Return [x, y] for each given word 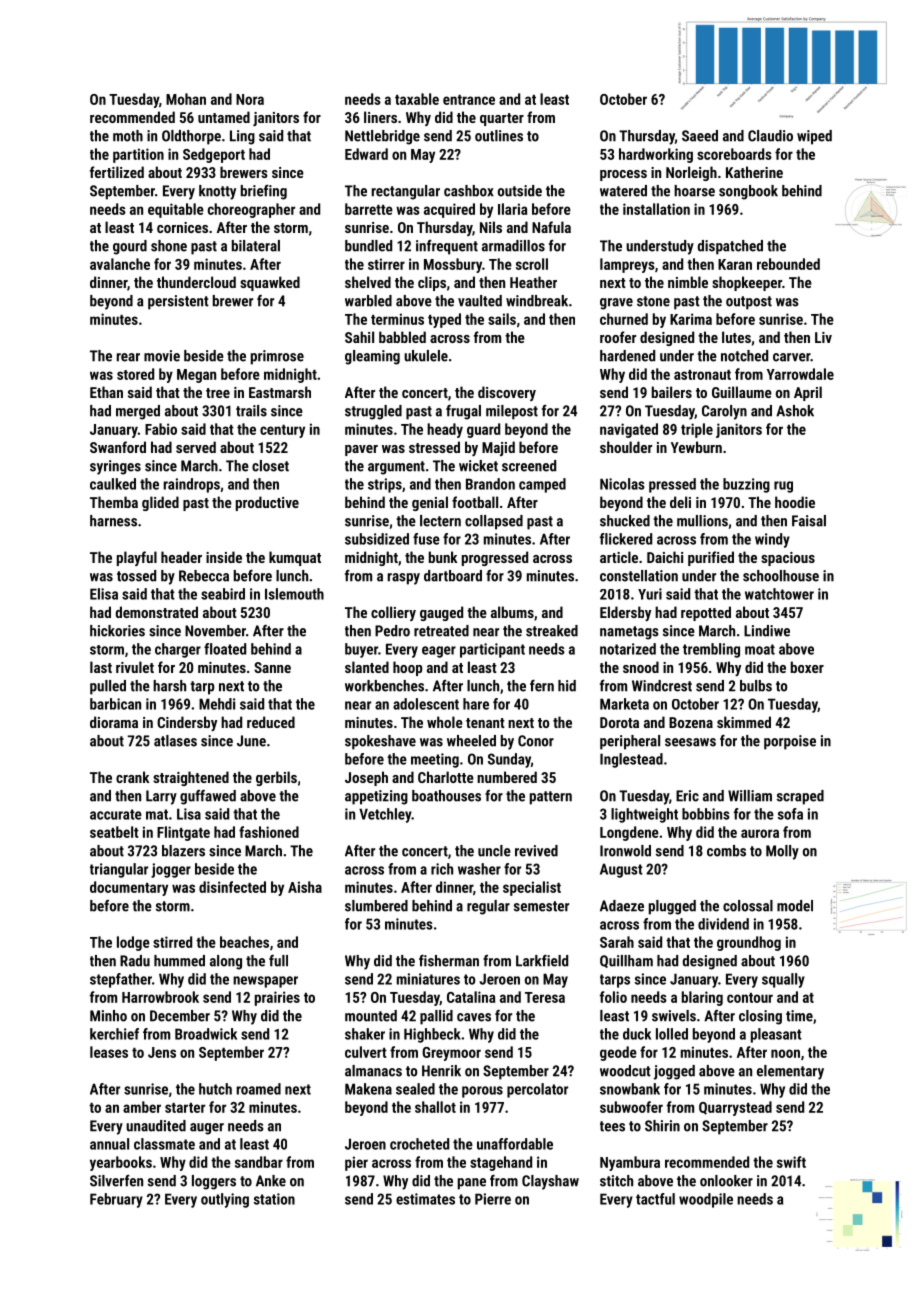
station [274, 1199]
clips [432, 283]
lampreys [627, 265]
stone [653, 301]
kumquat [295, 558]
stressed [434, 447]
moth [128, 136]
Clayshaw [550, 1182]
